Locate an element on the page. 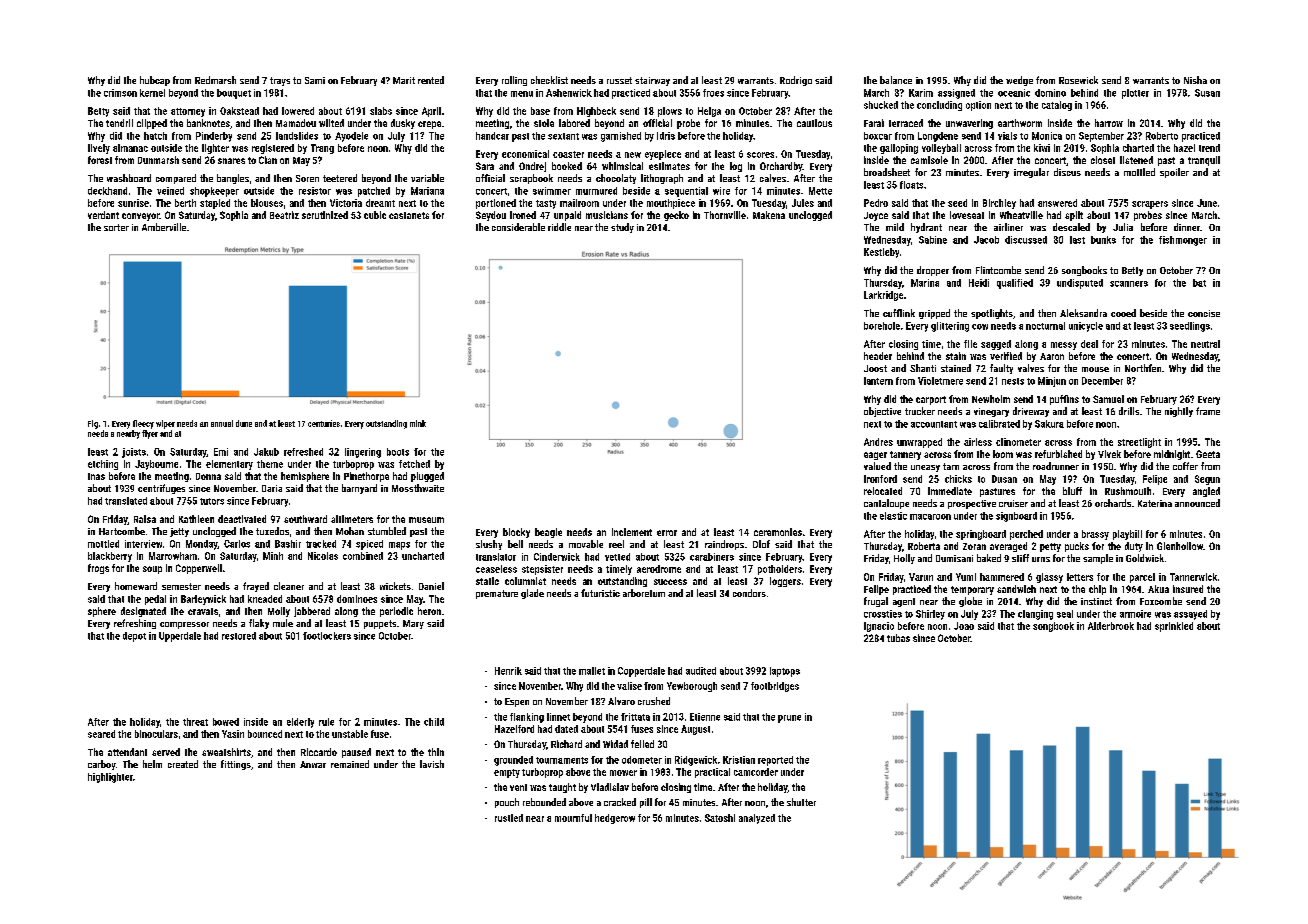 This page has height=924, width=1308. clanging is located at coordinates (1035, 615).
